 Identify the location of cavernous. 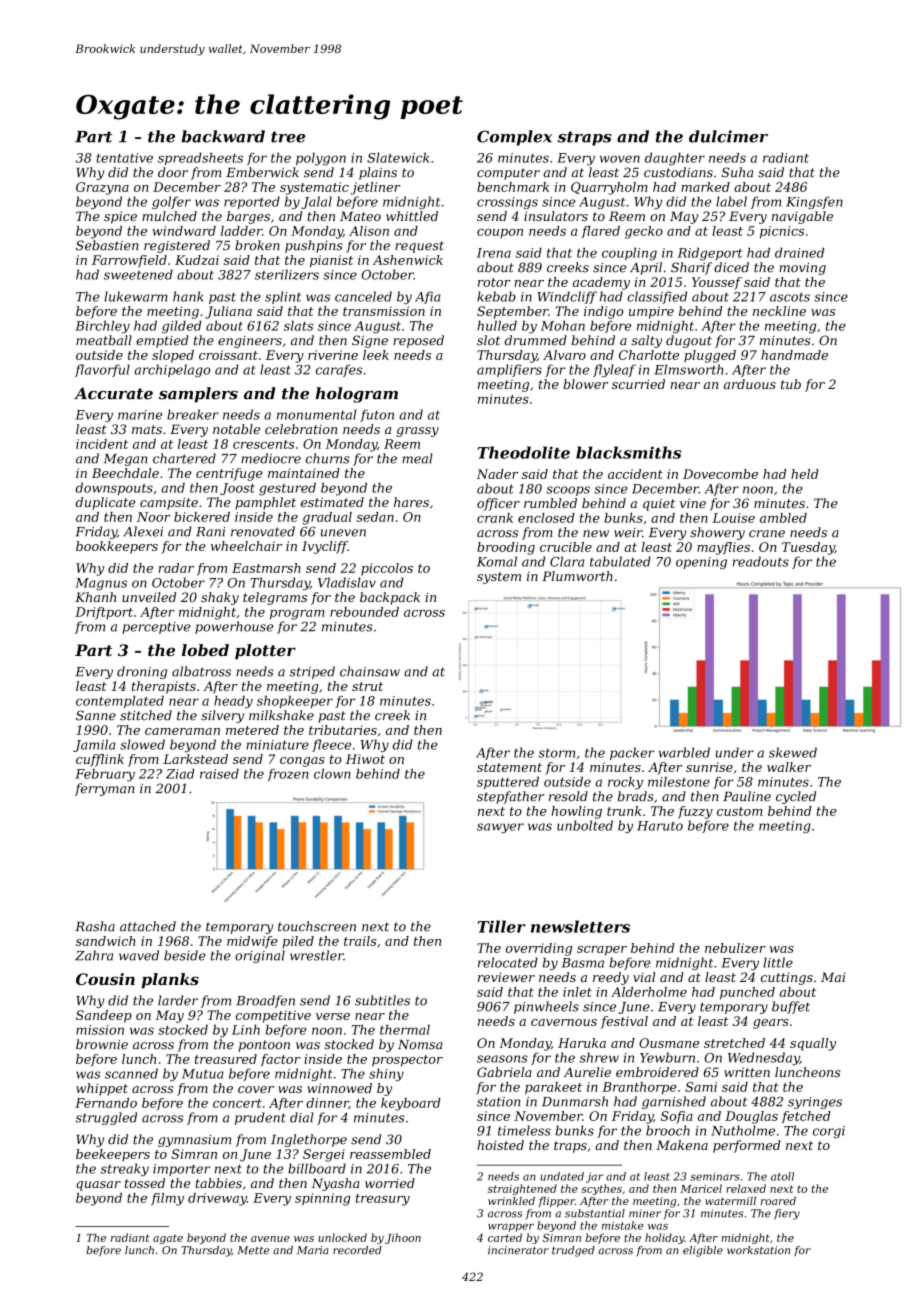
(564, 1022).
